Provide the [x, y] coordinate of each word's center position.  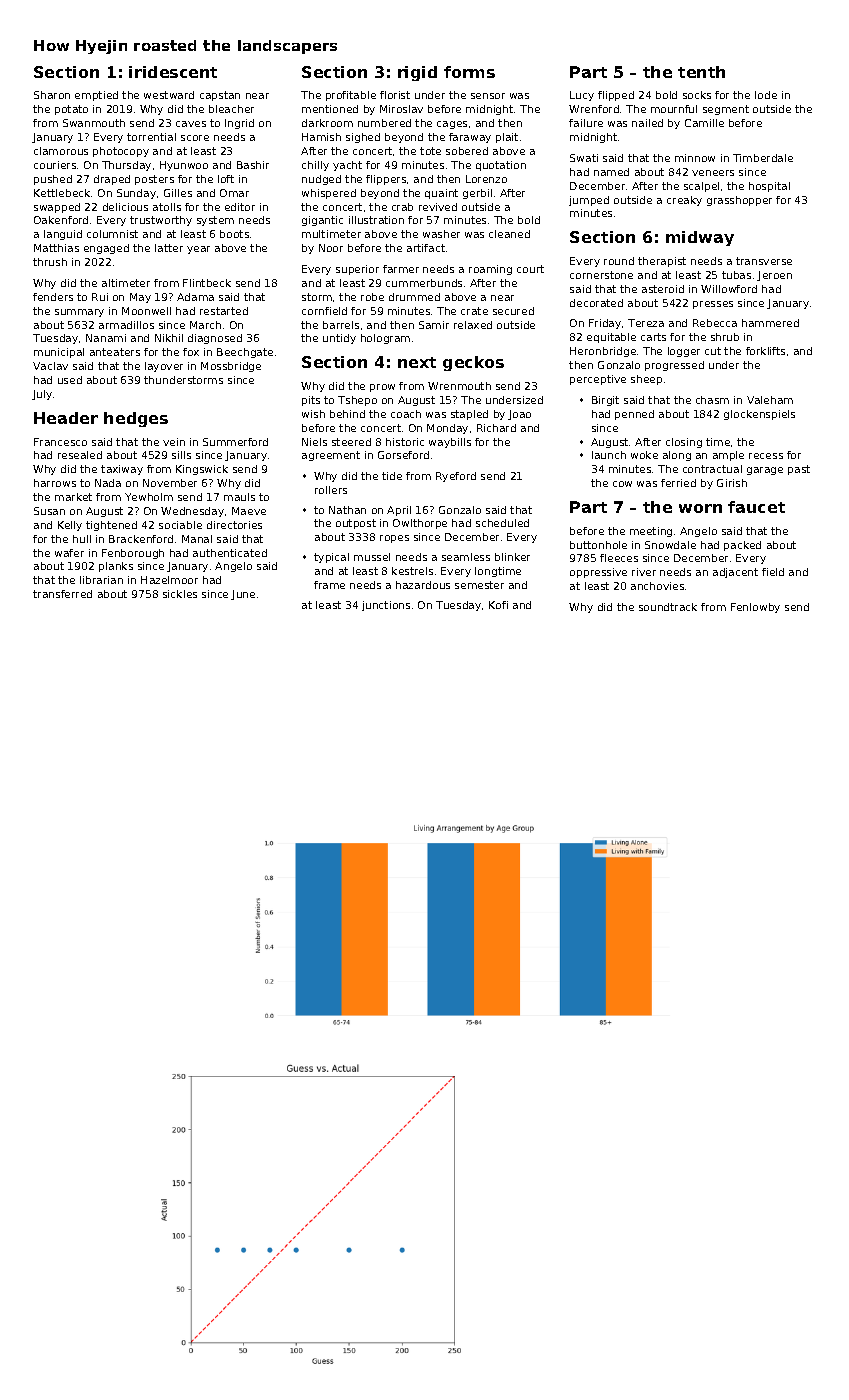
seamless [466, 557]
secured [513, 311]
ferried [678, 483]
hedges [136, 419]
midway [700, 238]
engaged [106, 249]
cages [452, 125]
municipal [59, 353]
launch [609, 455]
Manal [197, 539]
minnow [695, 158]
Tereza [646, 323]
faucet [756, 507]
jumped [589, 201]
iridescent [173, 72]
